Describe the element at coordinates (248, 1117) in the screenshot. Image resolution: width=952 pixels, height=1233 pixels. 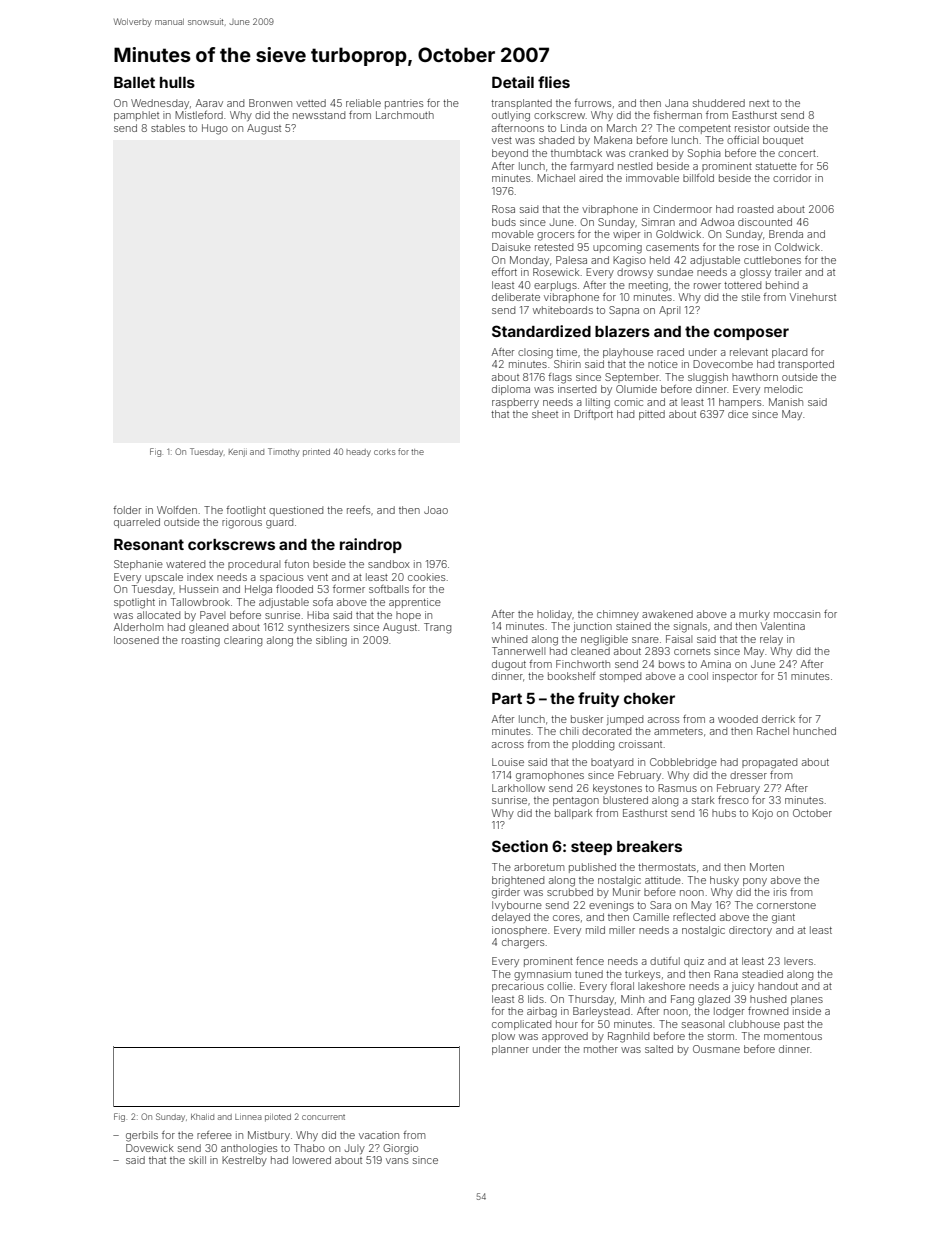
I see `Linnea` at that location.
